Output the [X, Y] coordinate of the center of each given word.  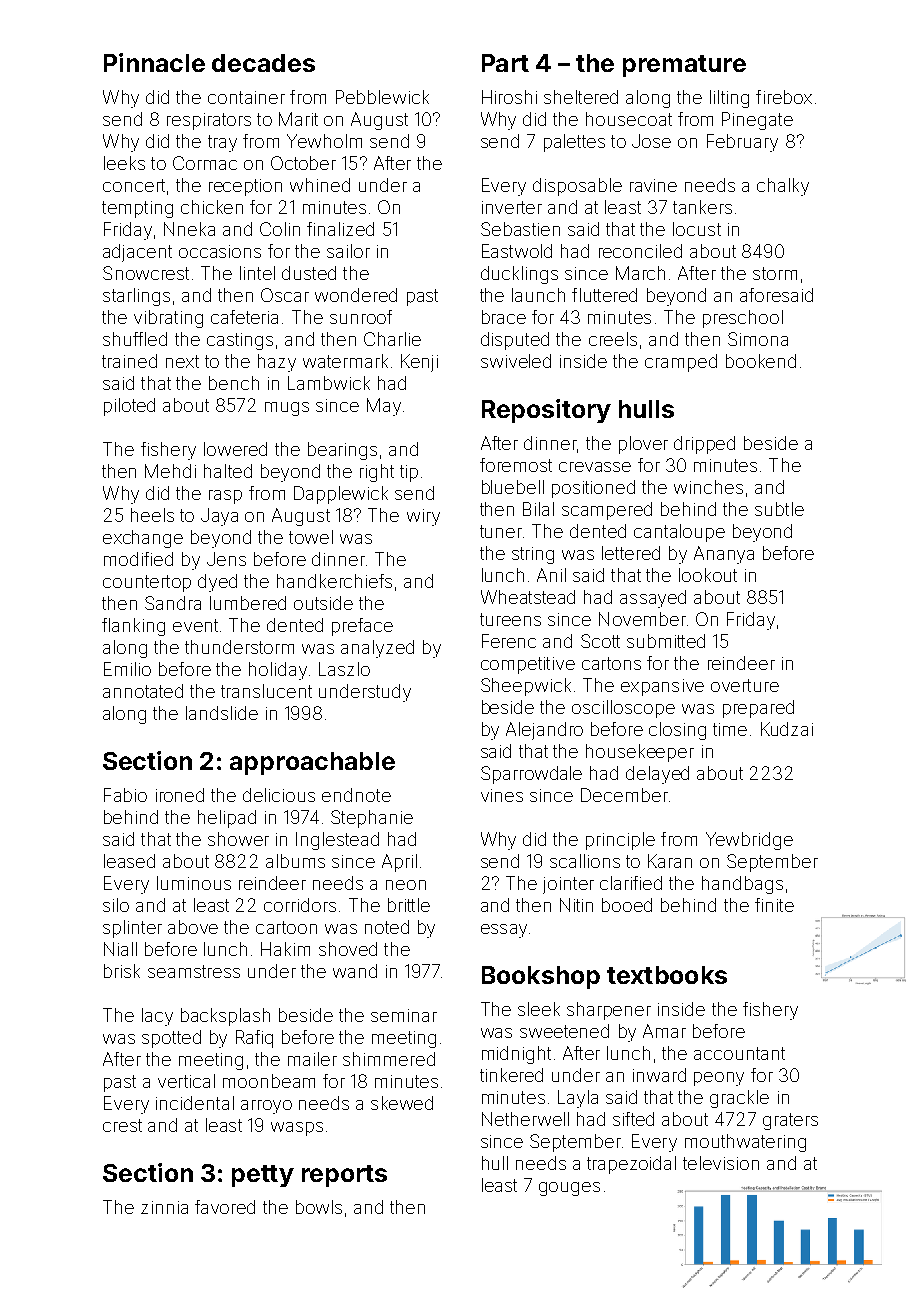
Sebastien [520, 229]
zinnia [164, 1207]
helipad [227, 819]
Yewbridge [749, 841]
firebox [784, 97]
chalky [783, 187]
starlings [136, 297]
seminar [404, 1015]
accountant [739, 1053]
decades [263, 63]
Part [505, 63]
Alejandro [544, 731]
